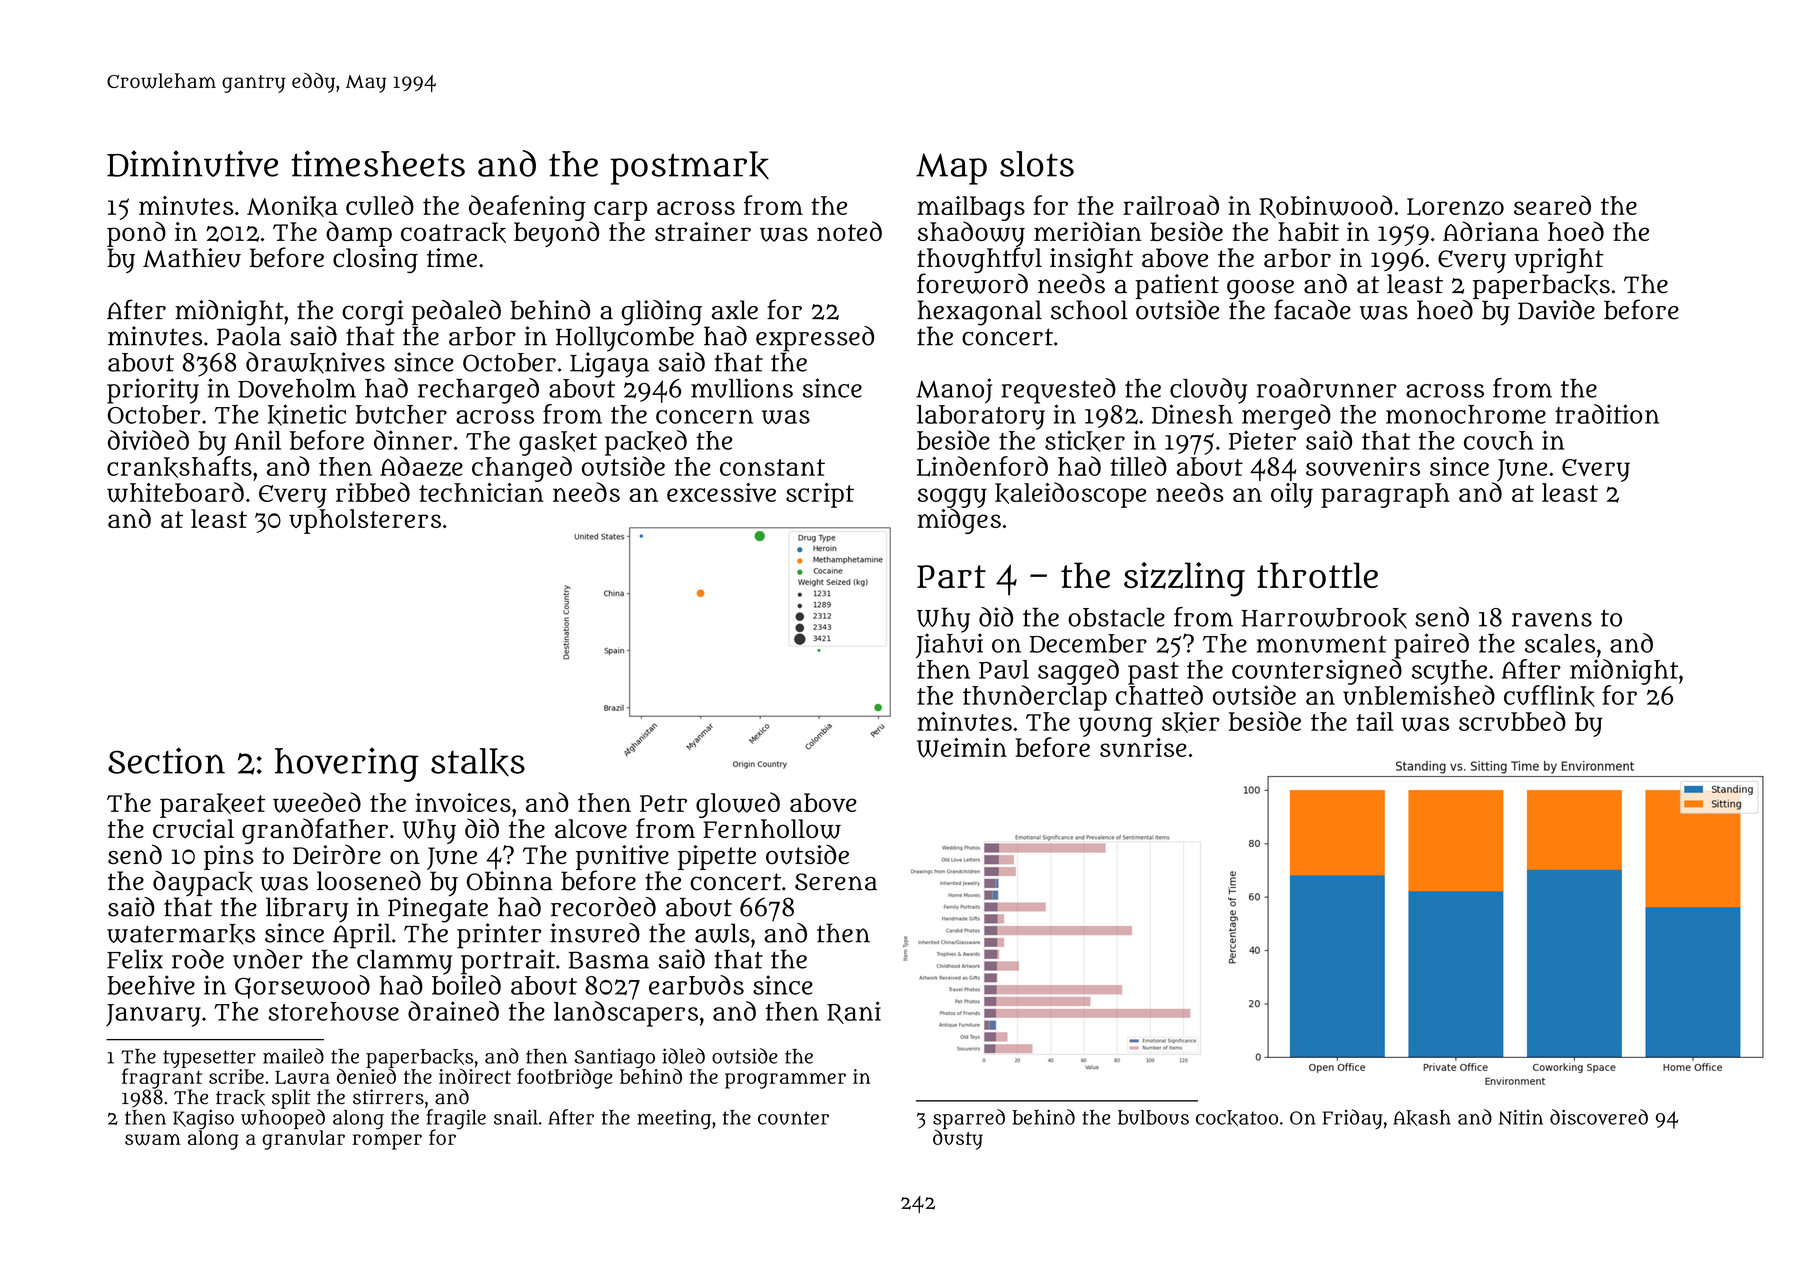 This document has height=1273, width=1800. Describe the element at coordinates (192, 258) in the document. I see `Mathieu` at that location.
